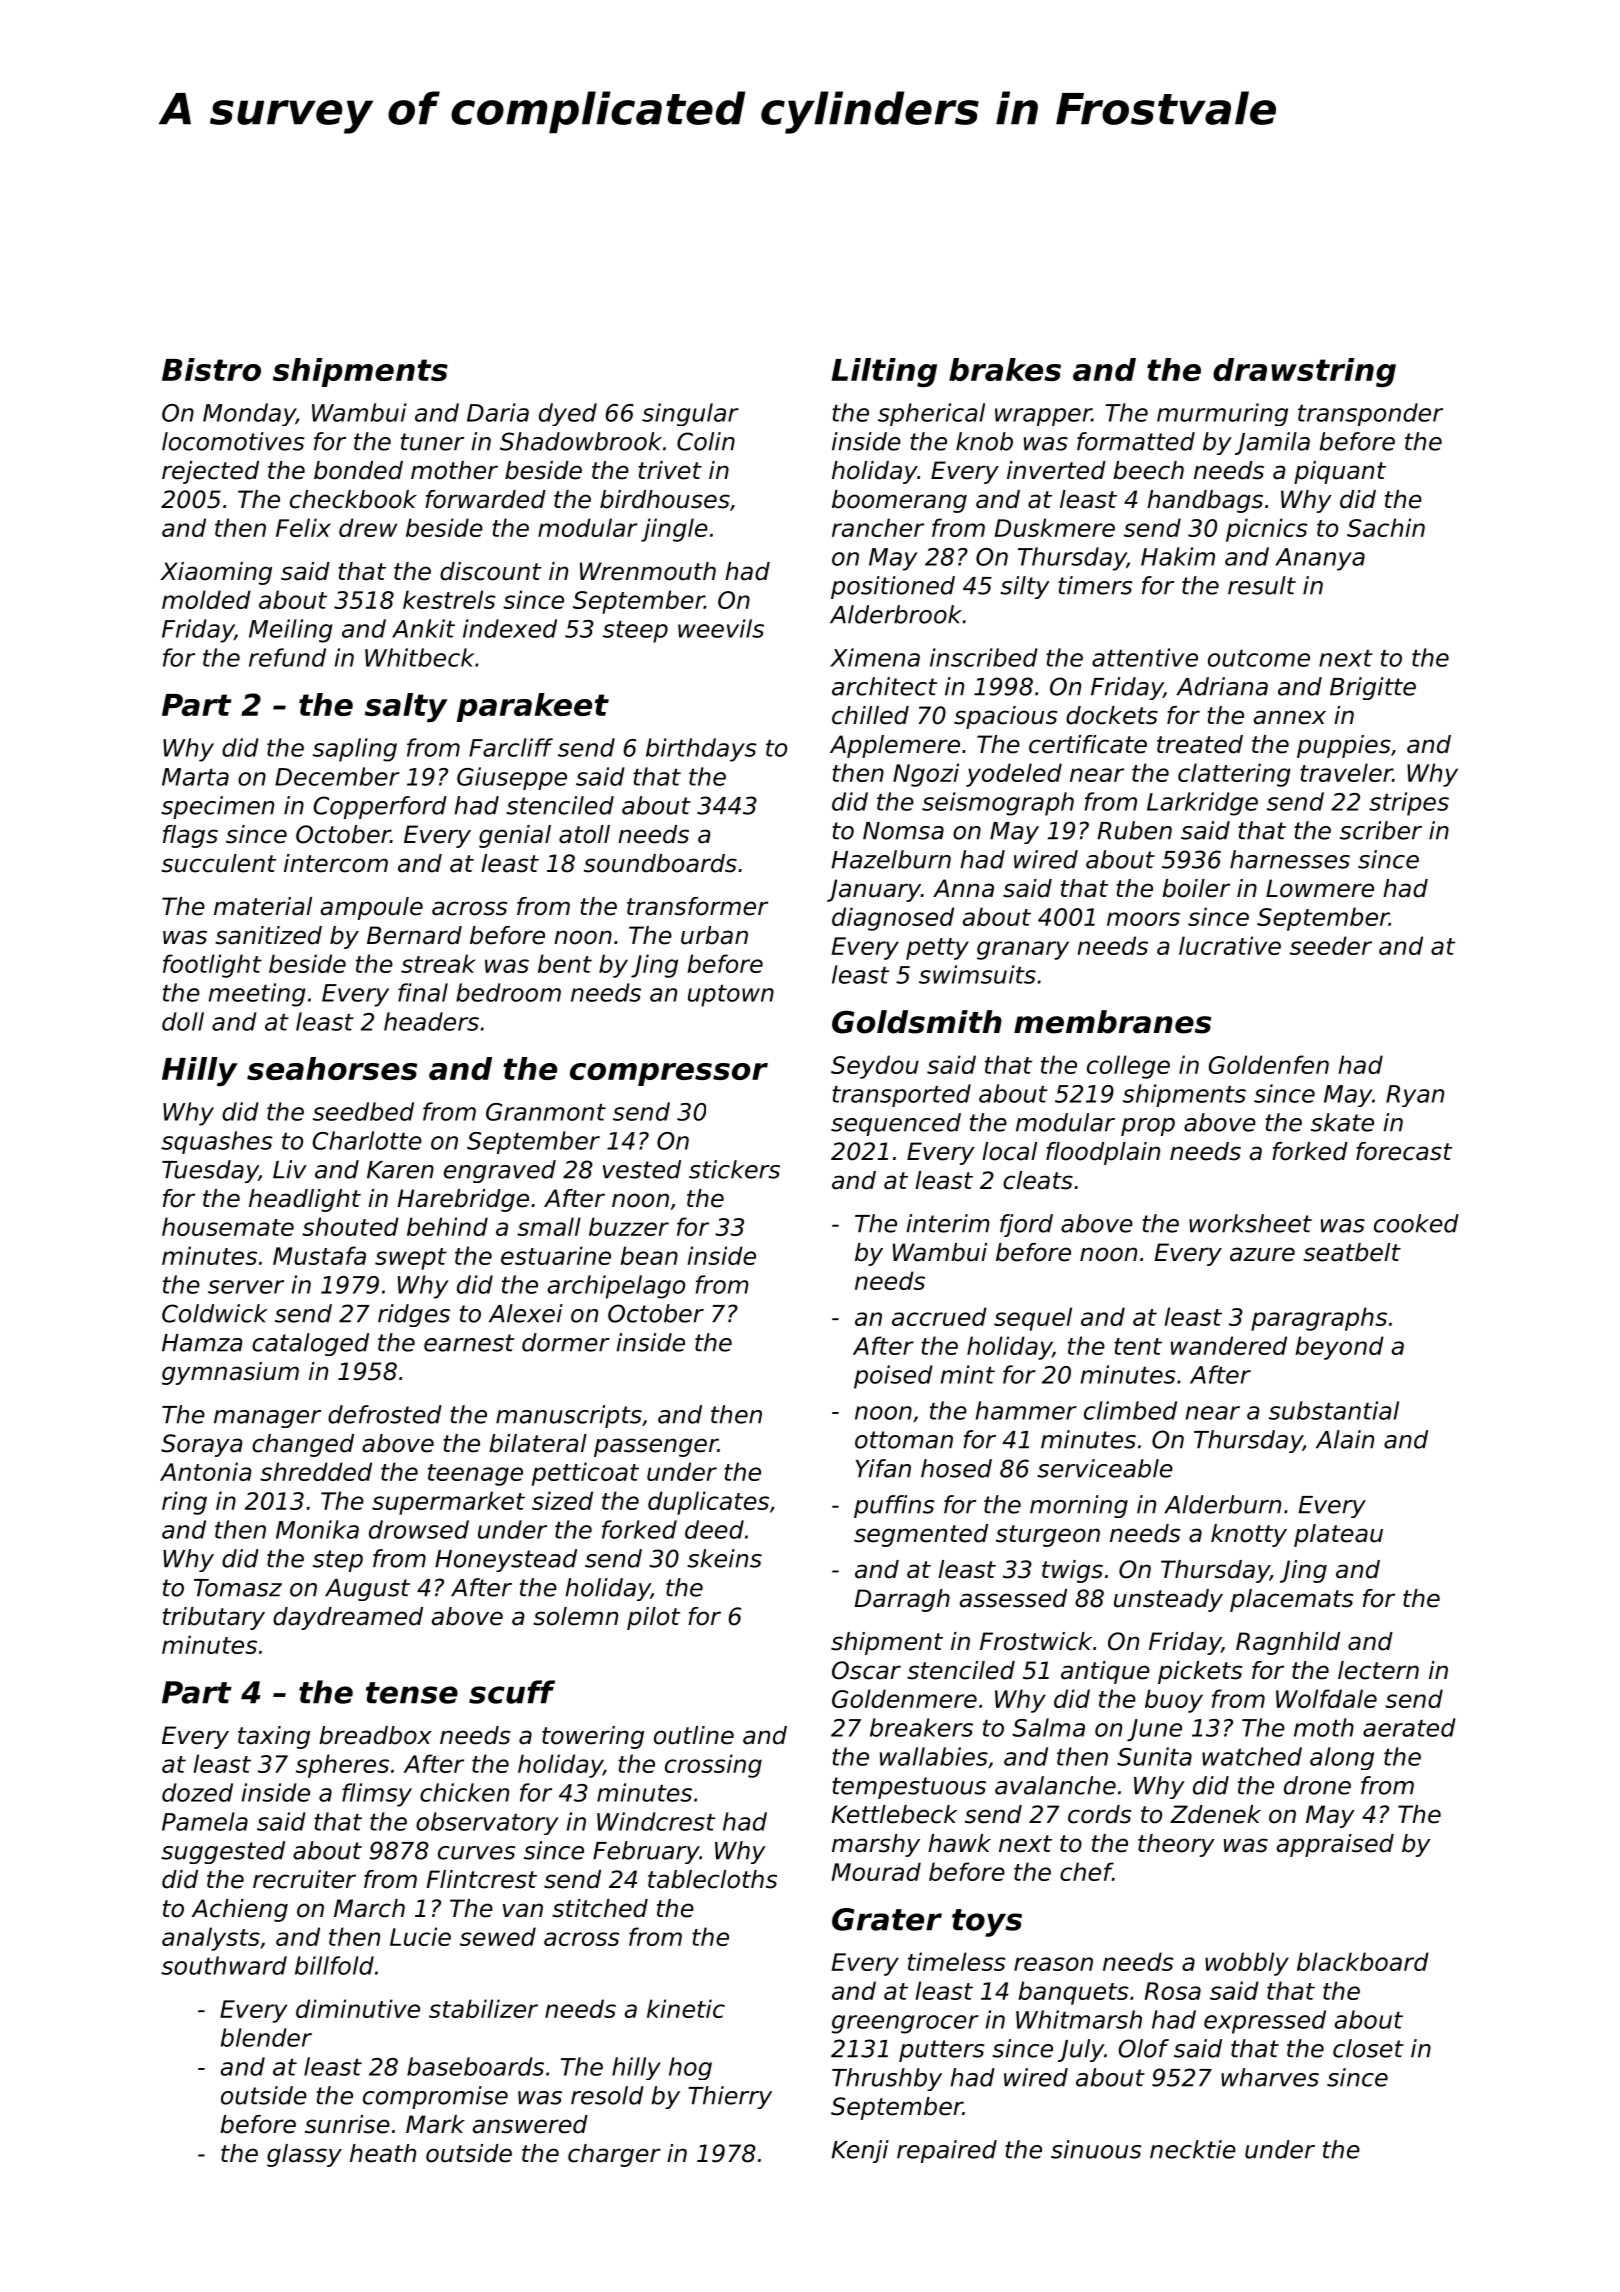  Describe the element at coordinates (1136, 441) in the screenshot. I see `formatted` at that location.
